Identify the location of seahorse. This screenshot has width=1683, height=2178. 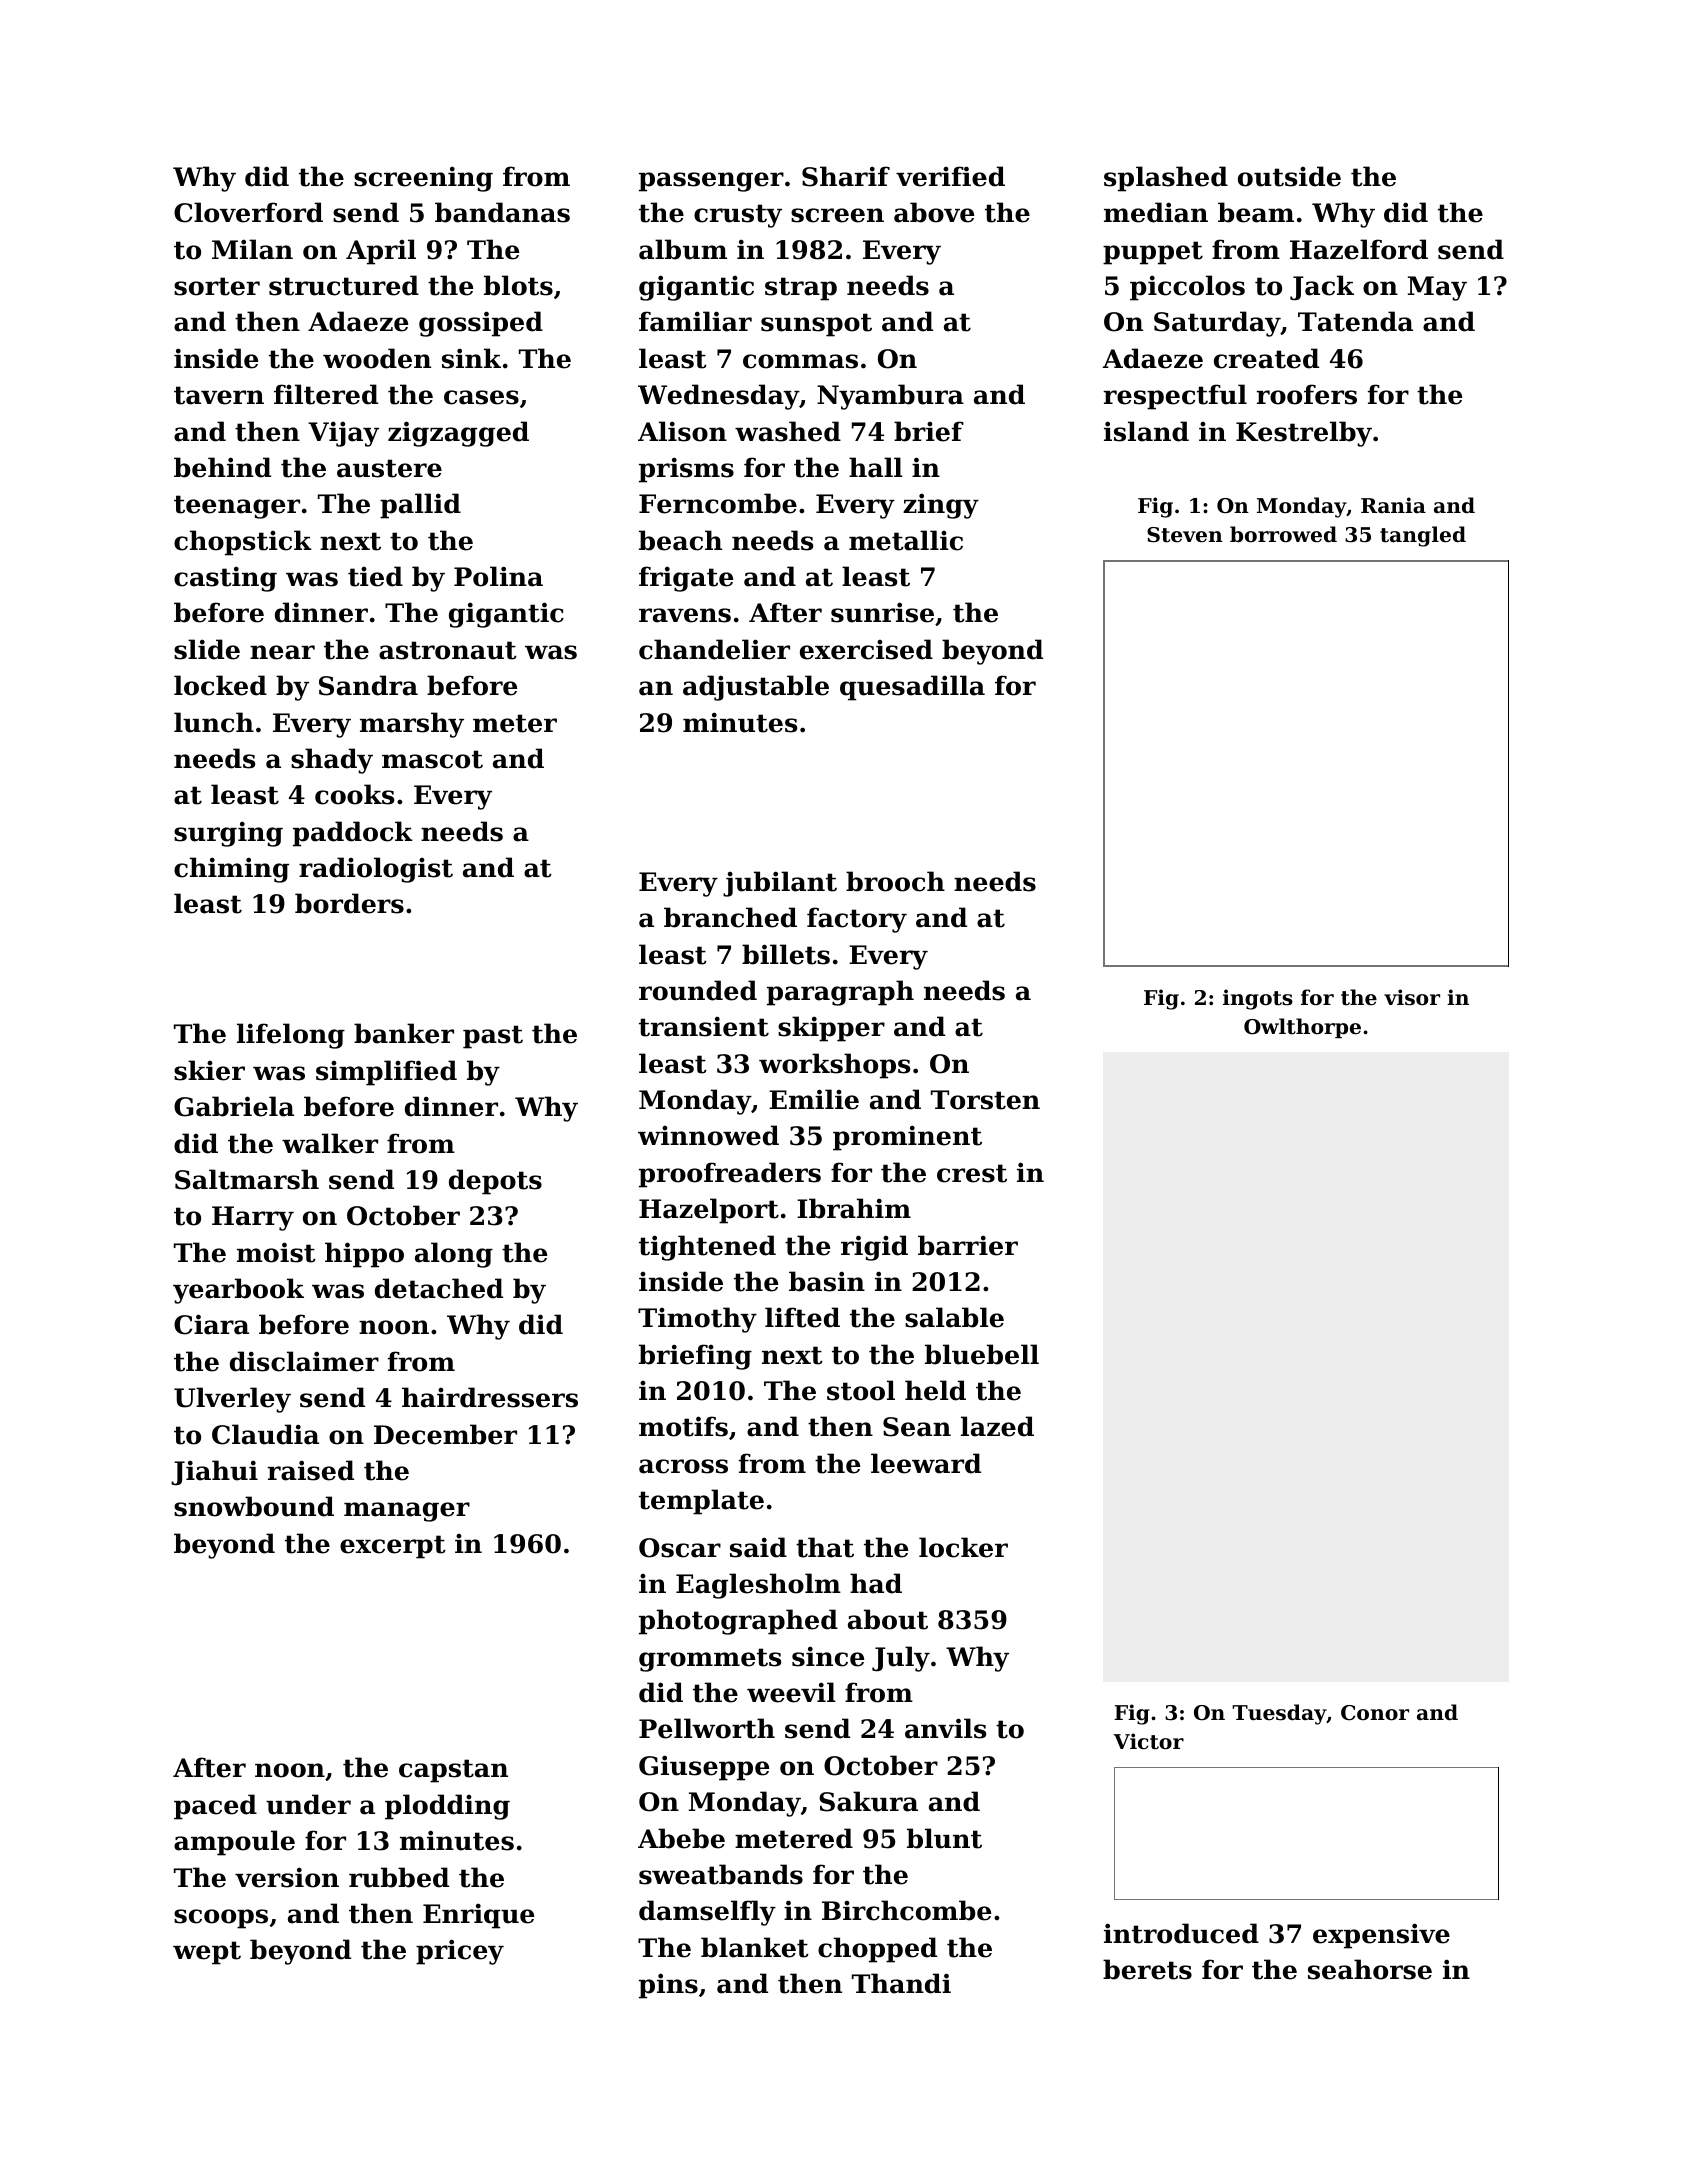
(1370, 1969).
